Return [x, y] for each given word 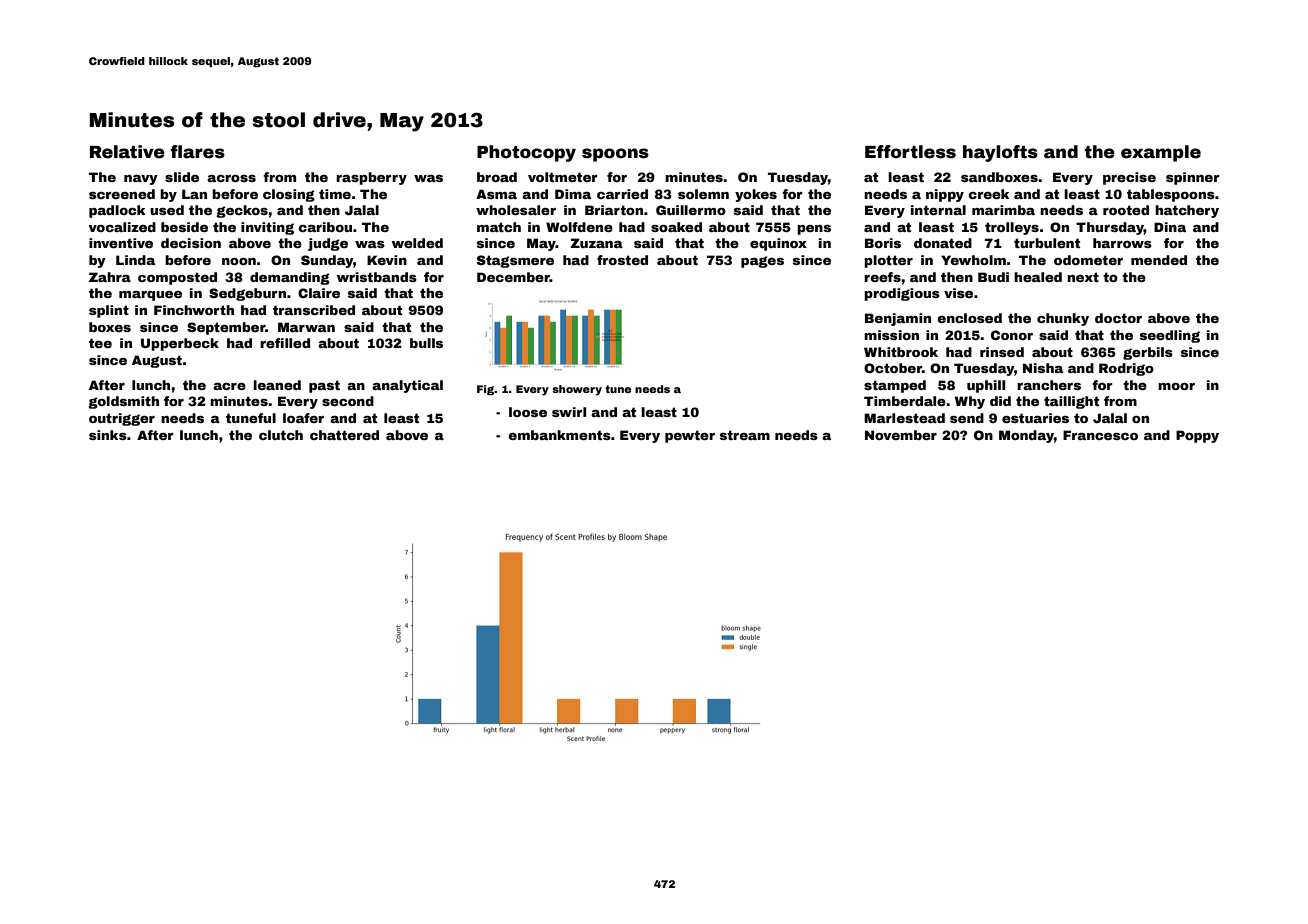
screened [122, 194]
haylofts [1000, 153]
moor [1176, 386]
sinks [108, 435]
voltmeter [562, 177]
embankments [559, 435]
